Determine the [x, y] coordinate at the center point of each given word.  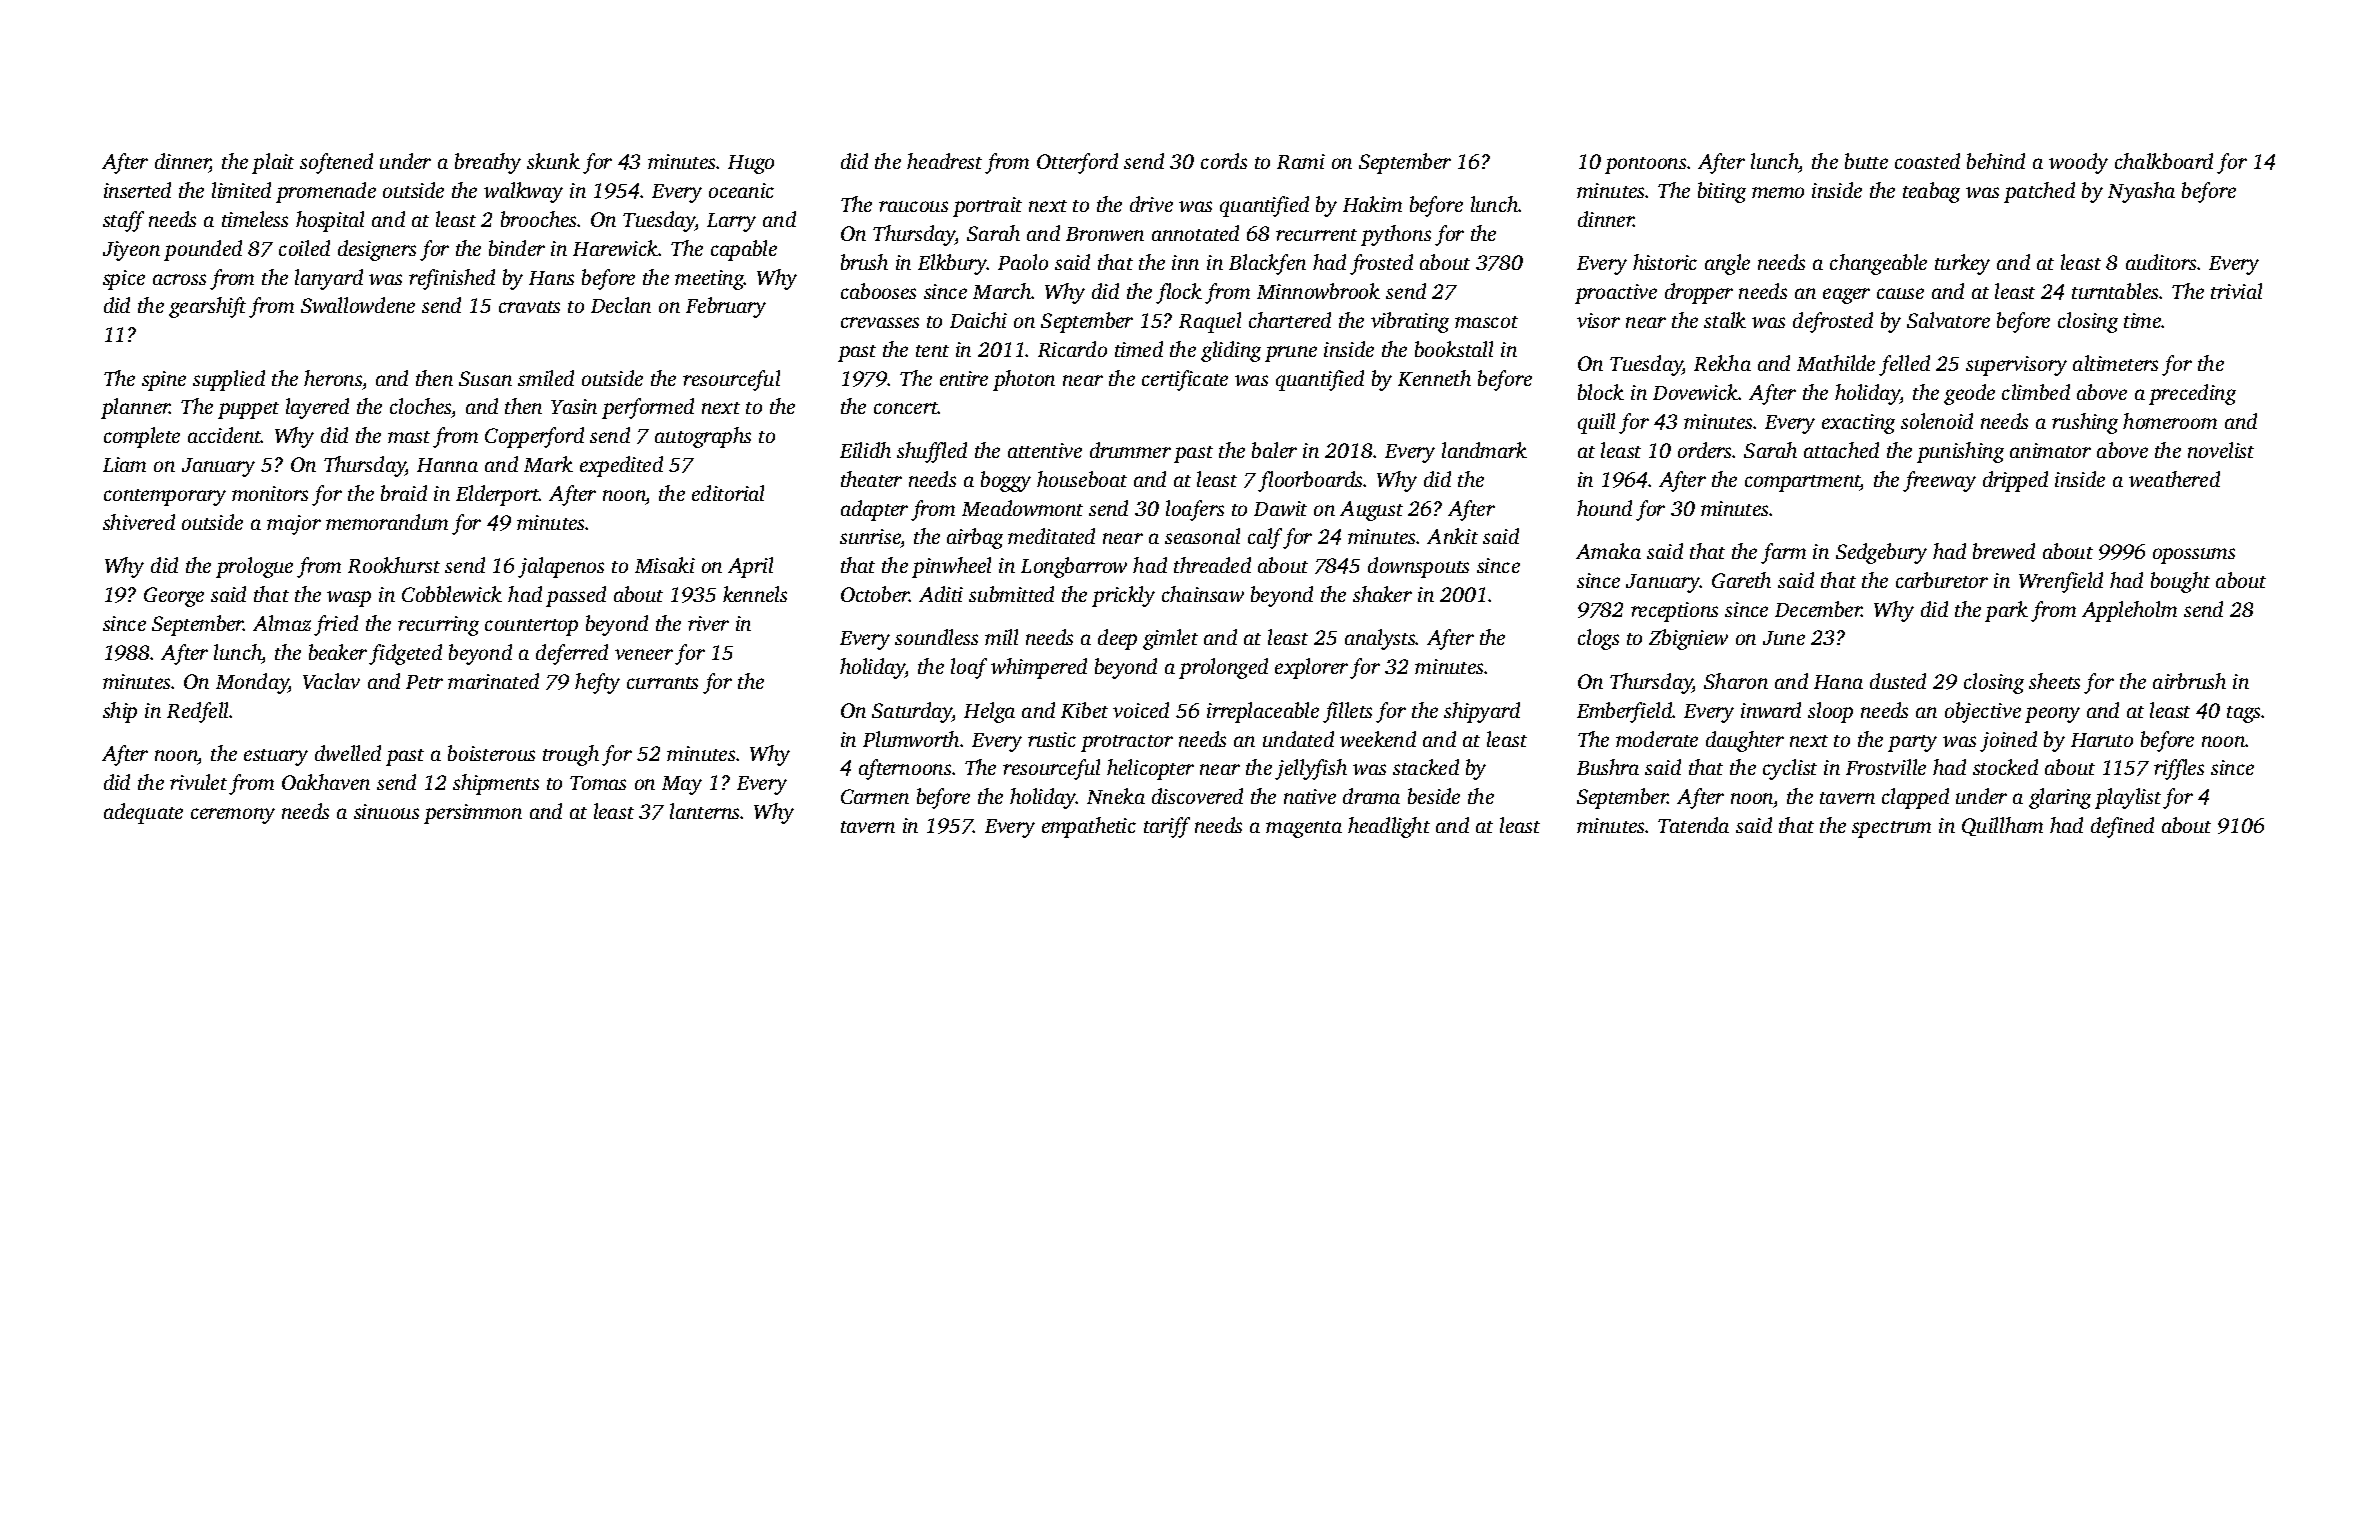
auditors [2161, 262]
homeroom [2170, 421]
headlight [1389, 827]
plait [273, 163]
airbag [975, 538]
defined [2122, 827]
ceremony [233, 816]
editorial [728, 493]
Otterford [1077, 163]
